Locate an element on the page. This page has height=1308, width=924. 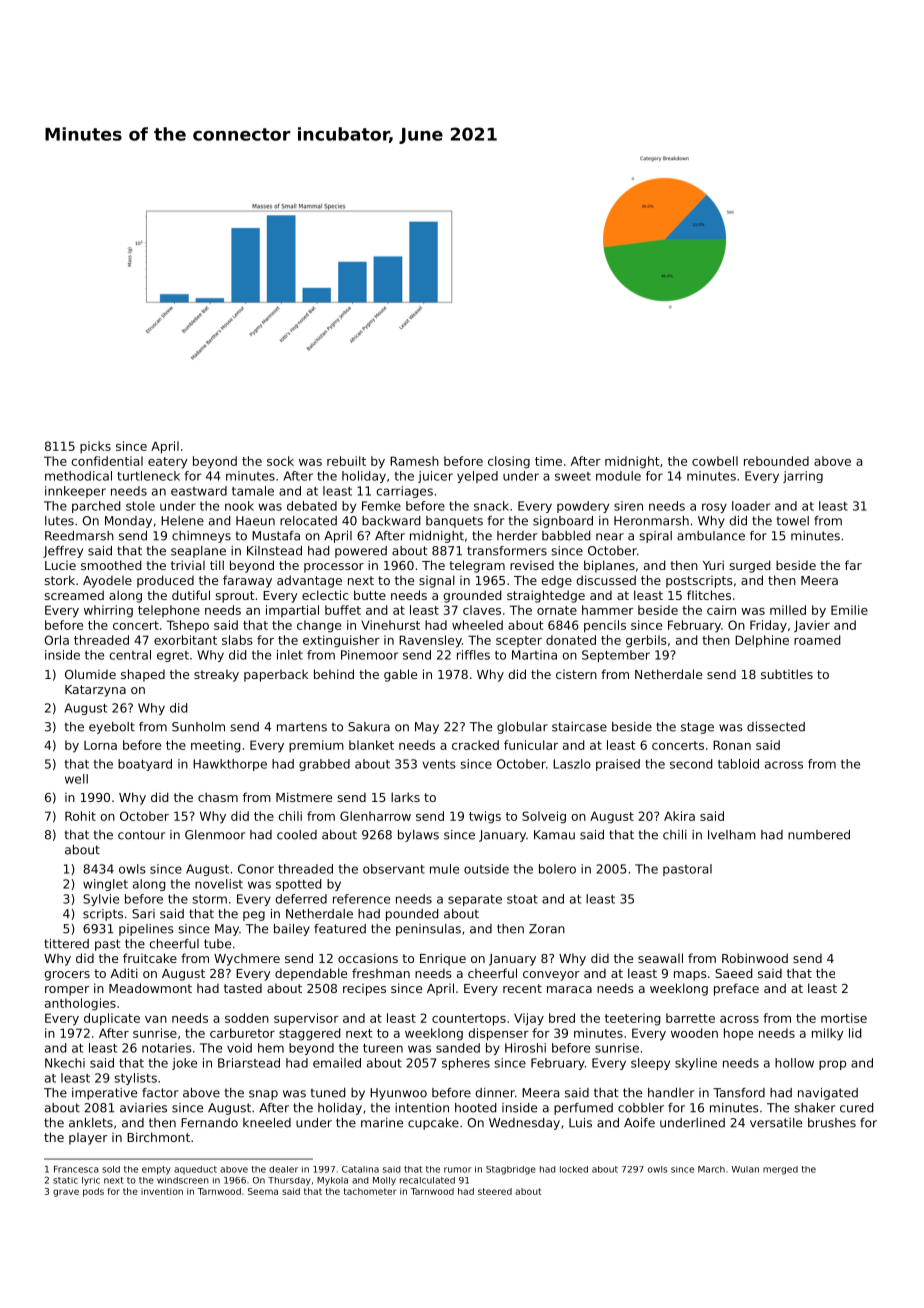
Martina is located at coordinates (534, 655).
